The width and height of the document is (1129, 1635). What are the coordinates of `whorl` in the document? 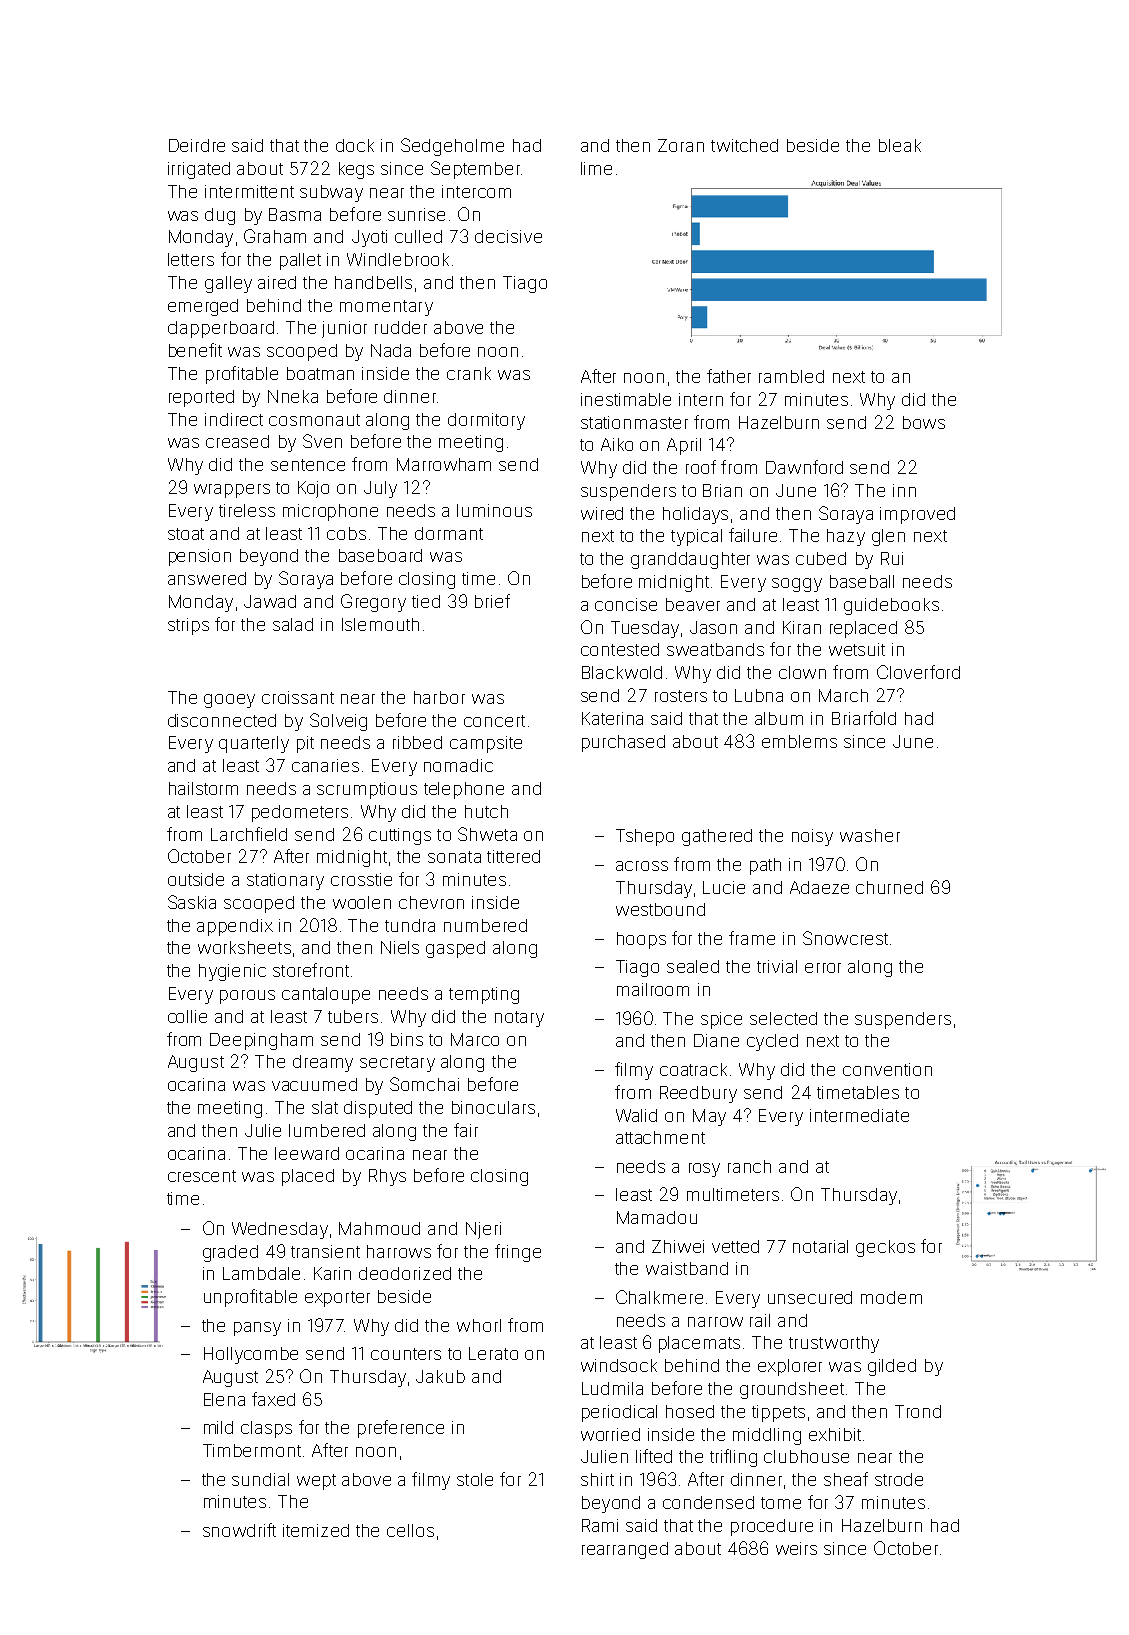 It's located at (479, 1325).
